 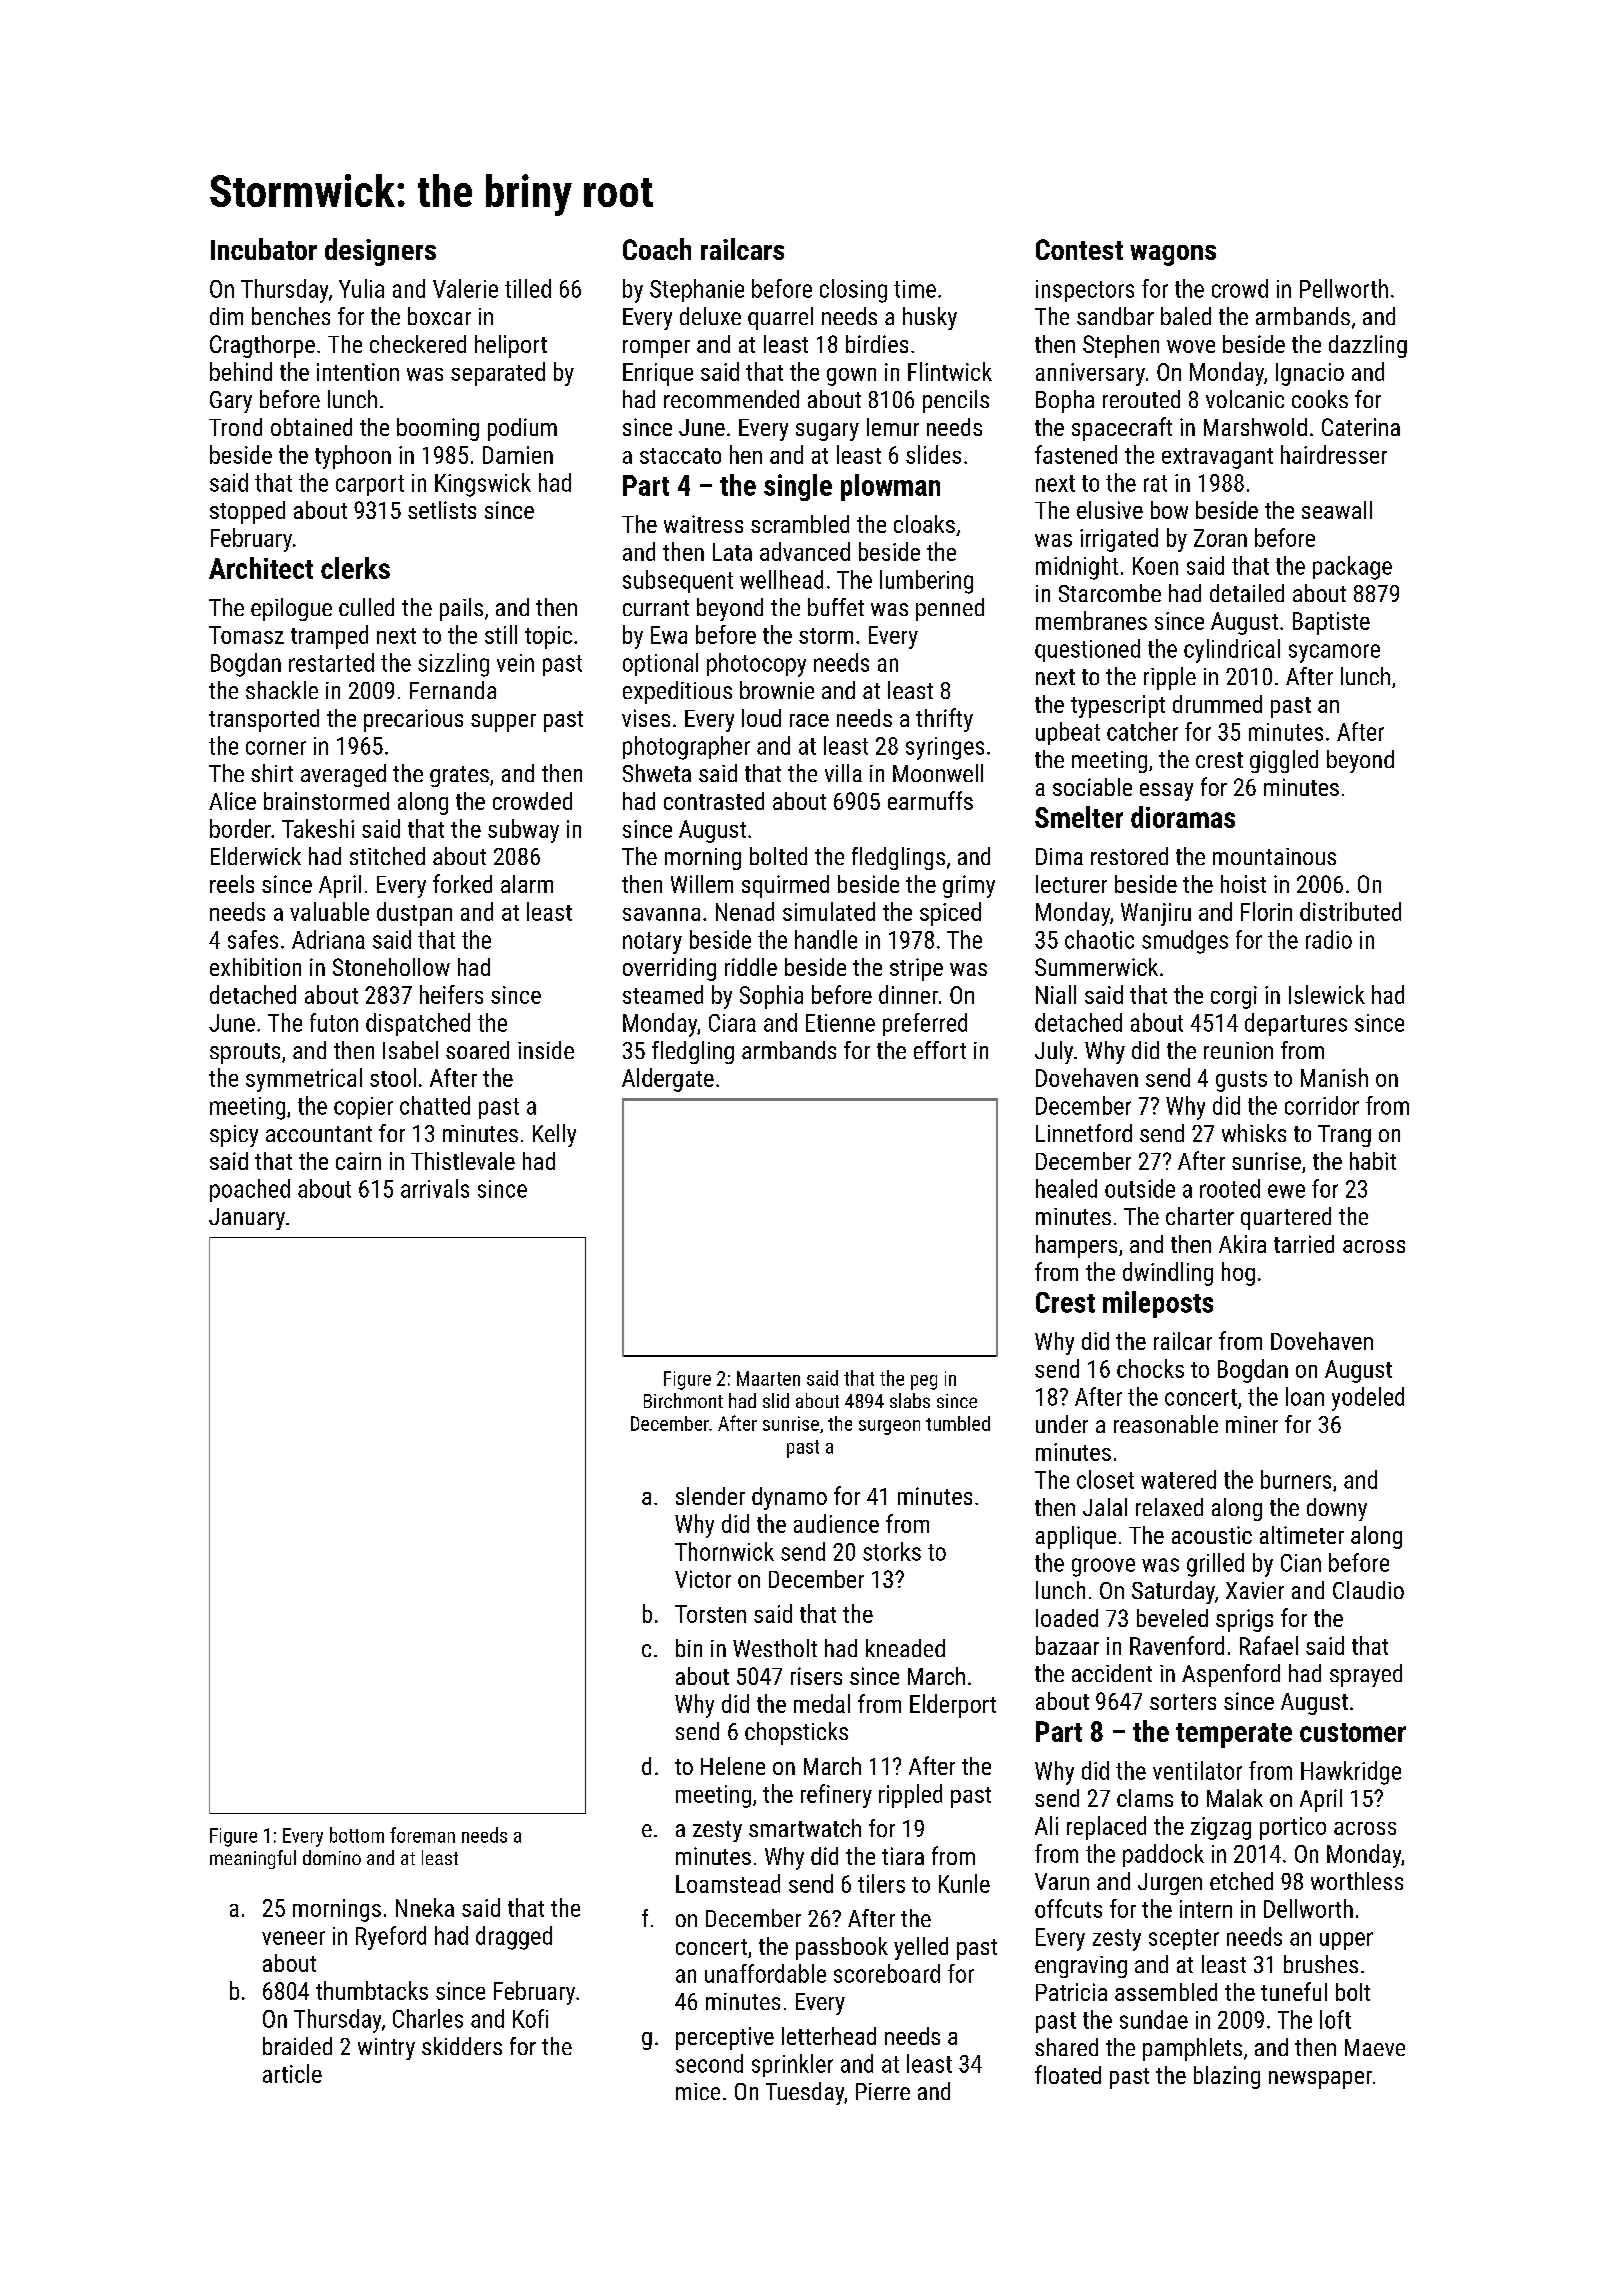 I want to click on package, so click(x=1352, y=568).
